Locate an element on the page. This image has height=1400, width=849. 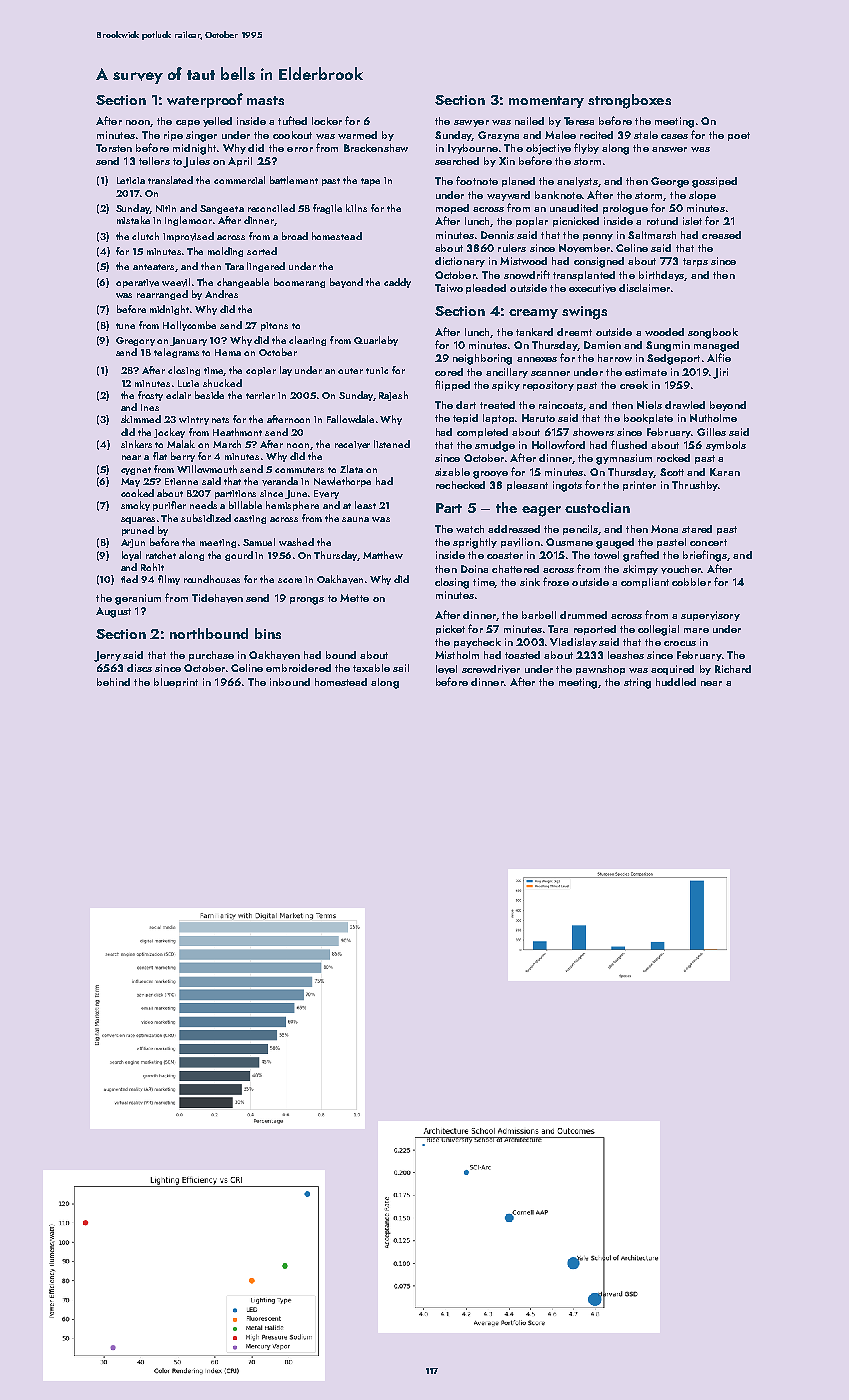
pitons is located at coordinates (274, 326).
